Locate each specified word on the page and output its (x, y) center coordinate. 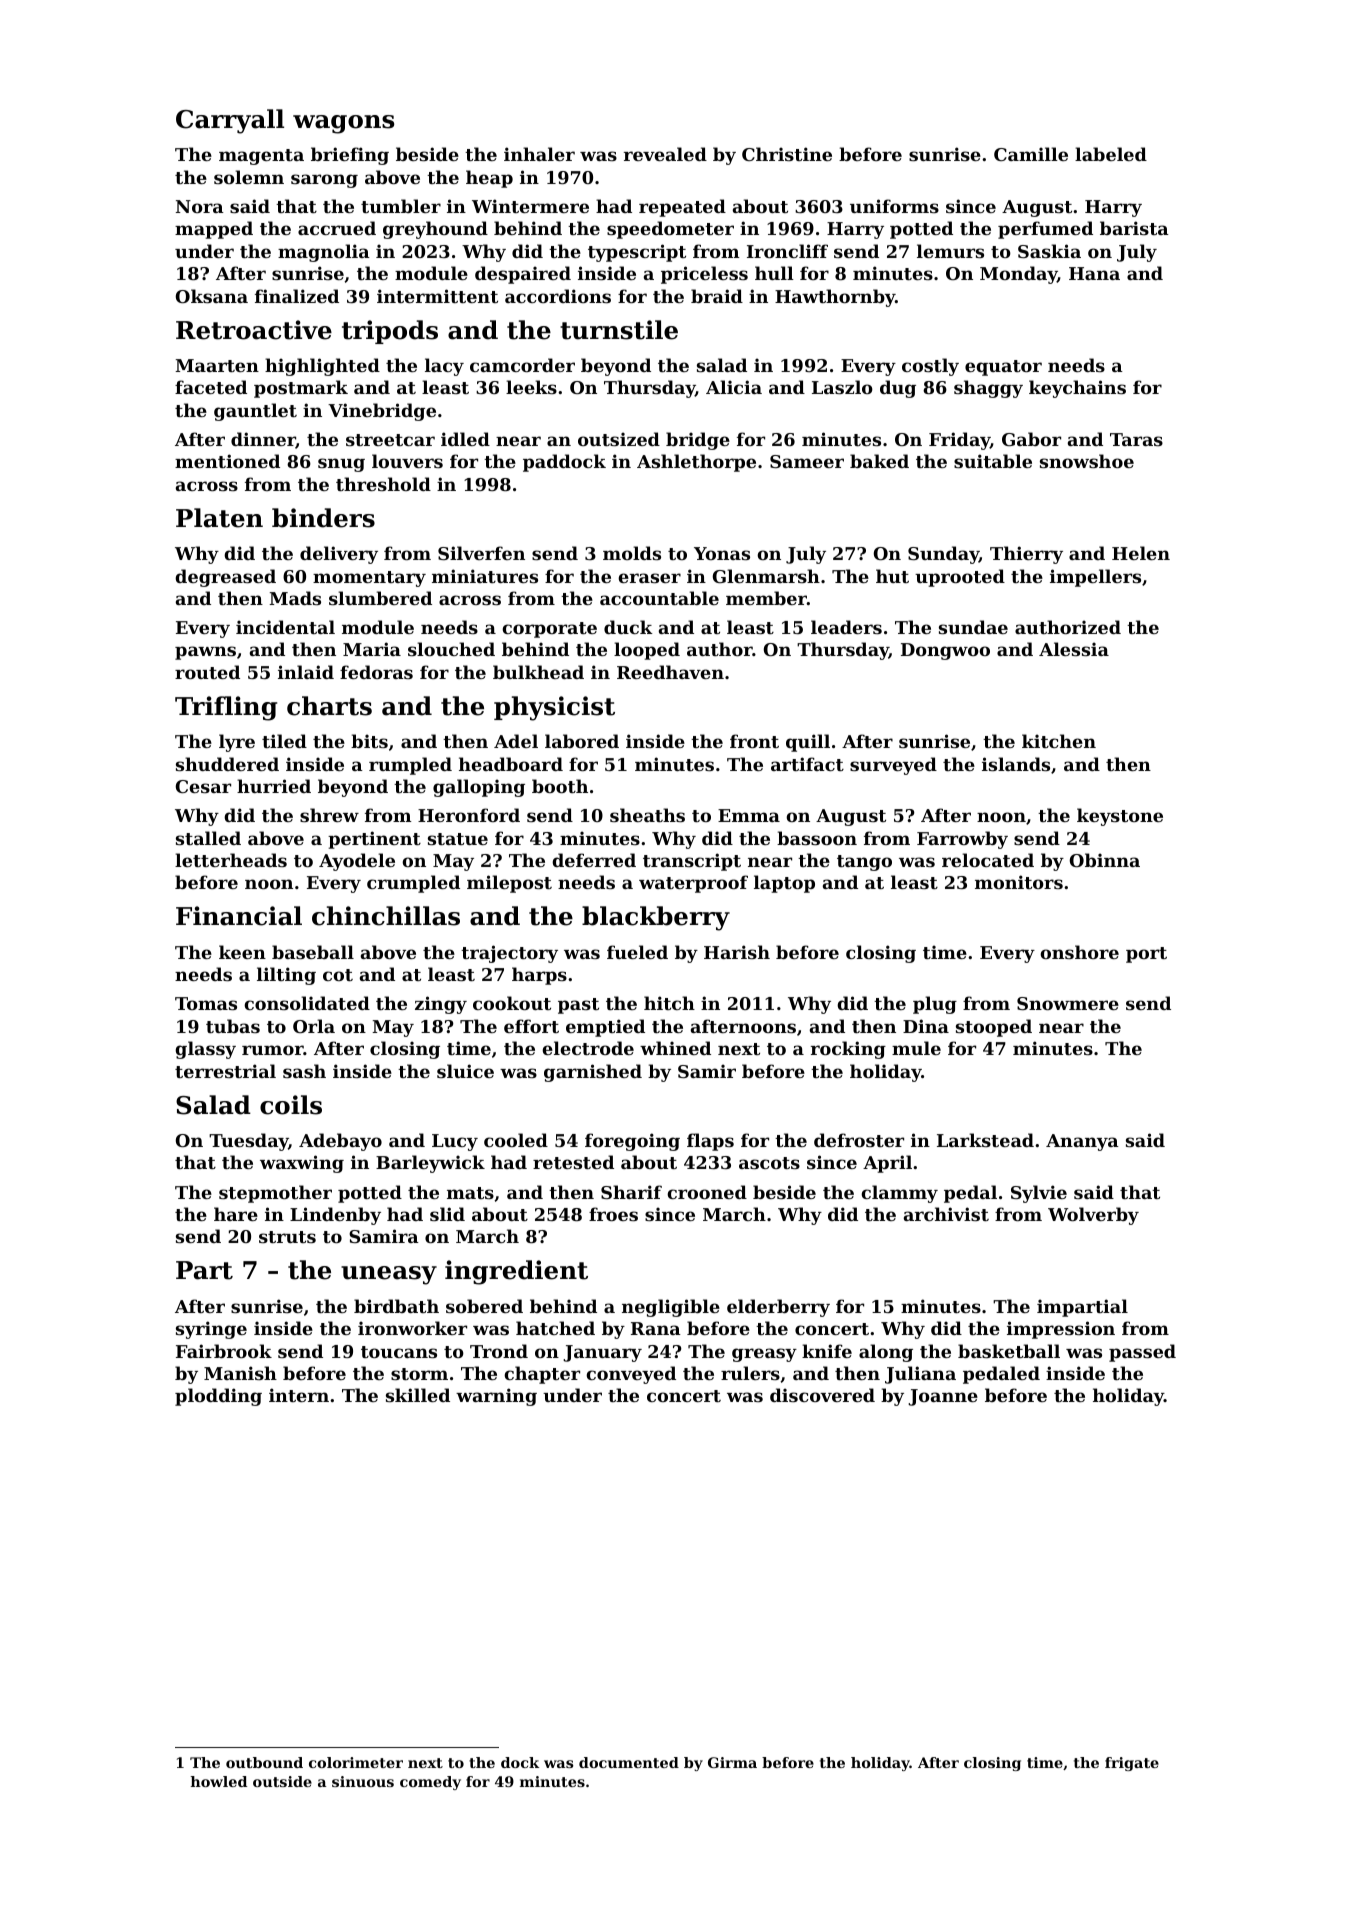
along (886, 1353)
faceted (211, 387)
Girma (732, 1762)
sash (304, 1071)
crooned (707, 1192)
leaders (846, 627)
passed (1142, 1353)
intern (299, 1395)
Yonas (722, 553)
